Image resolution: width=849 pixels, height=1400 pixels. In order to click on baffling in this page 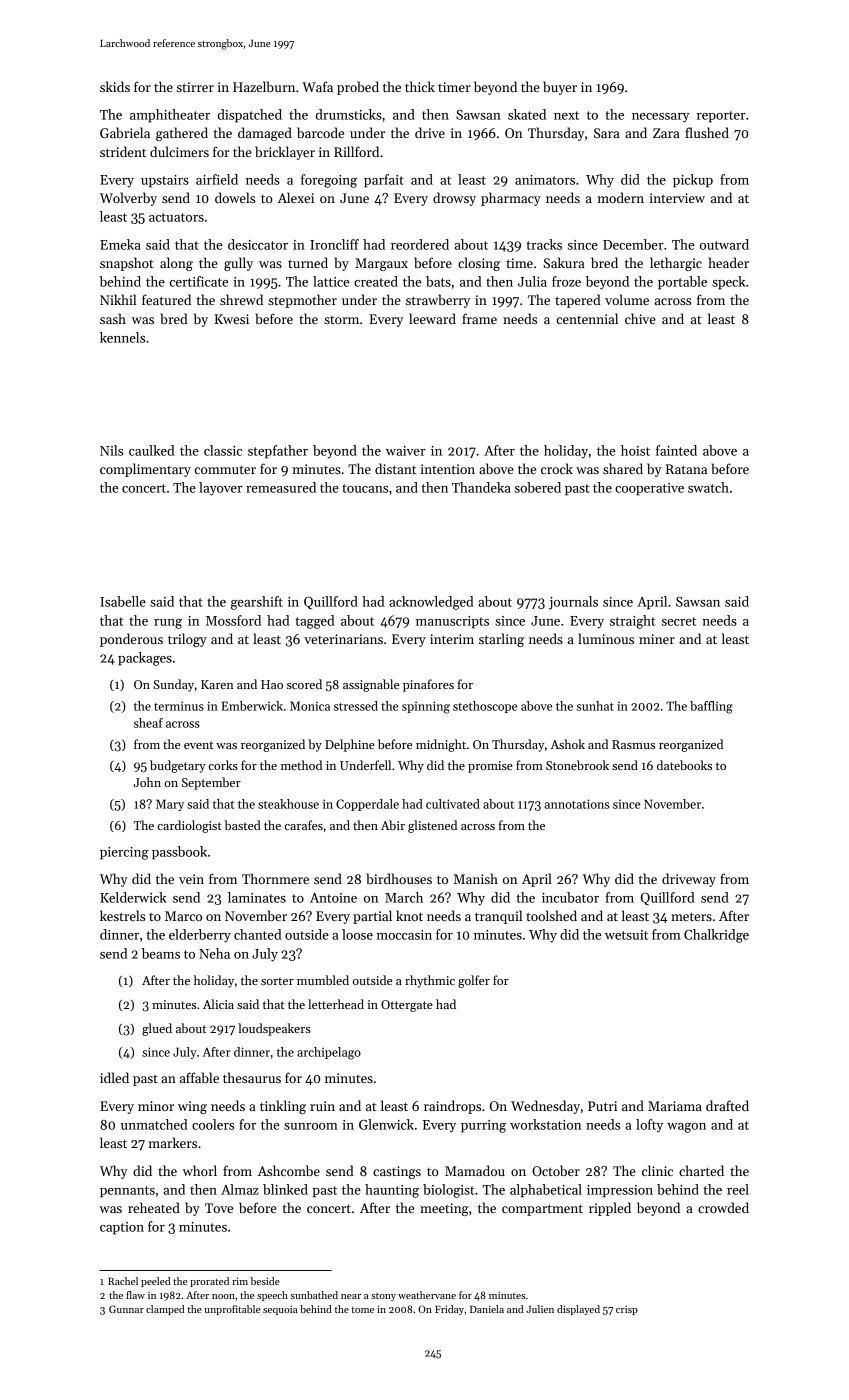, I will do `click(711, 707)`.
